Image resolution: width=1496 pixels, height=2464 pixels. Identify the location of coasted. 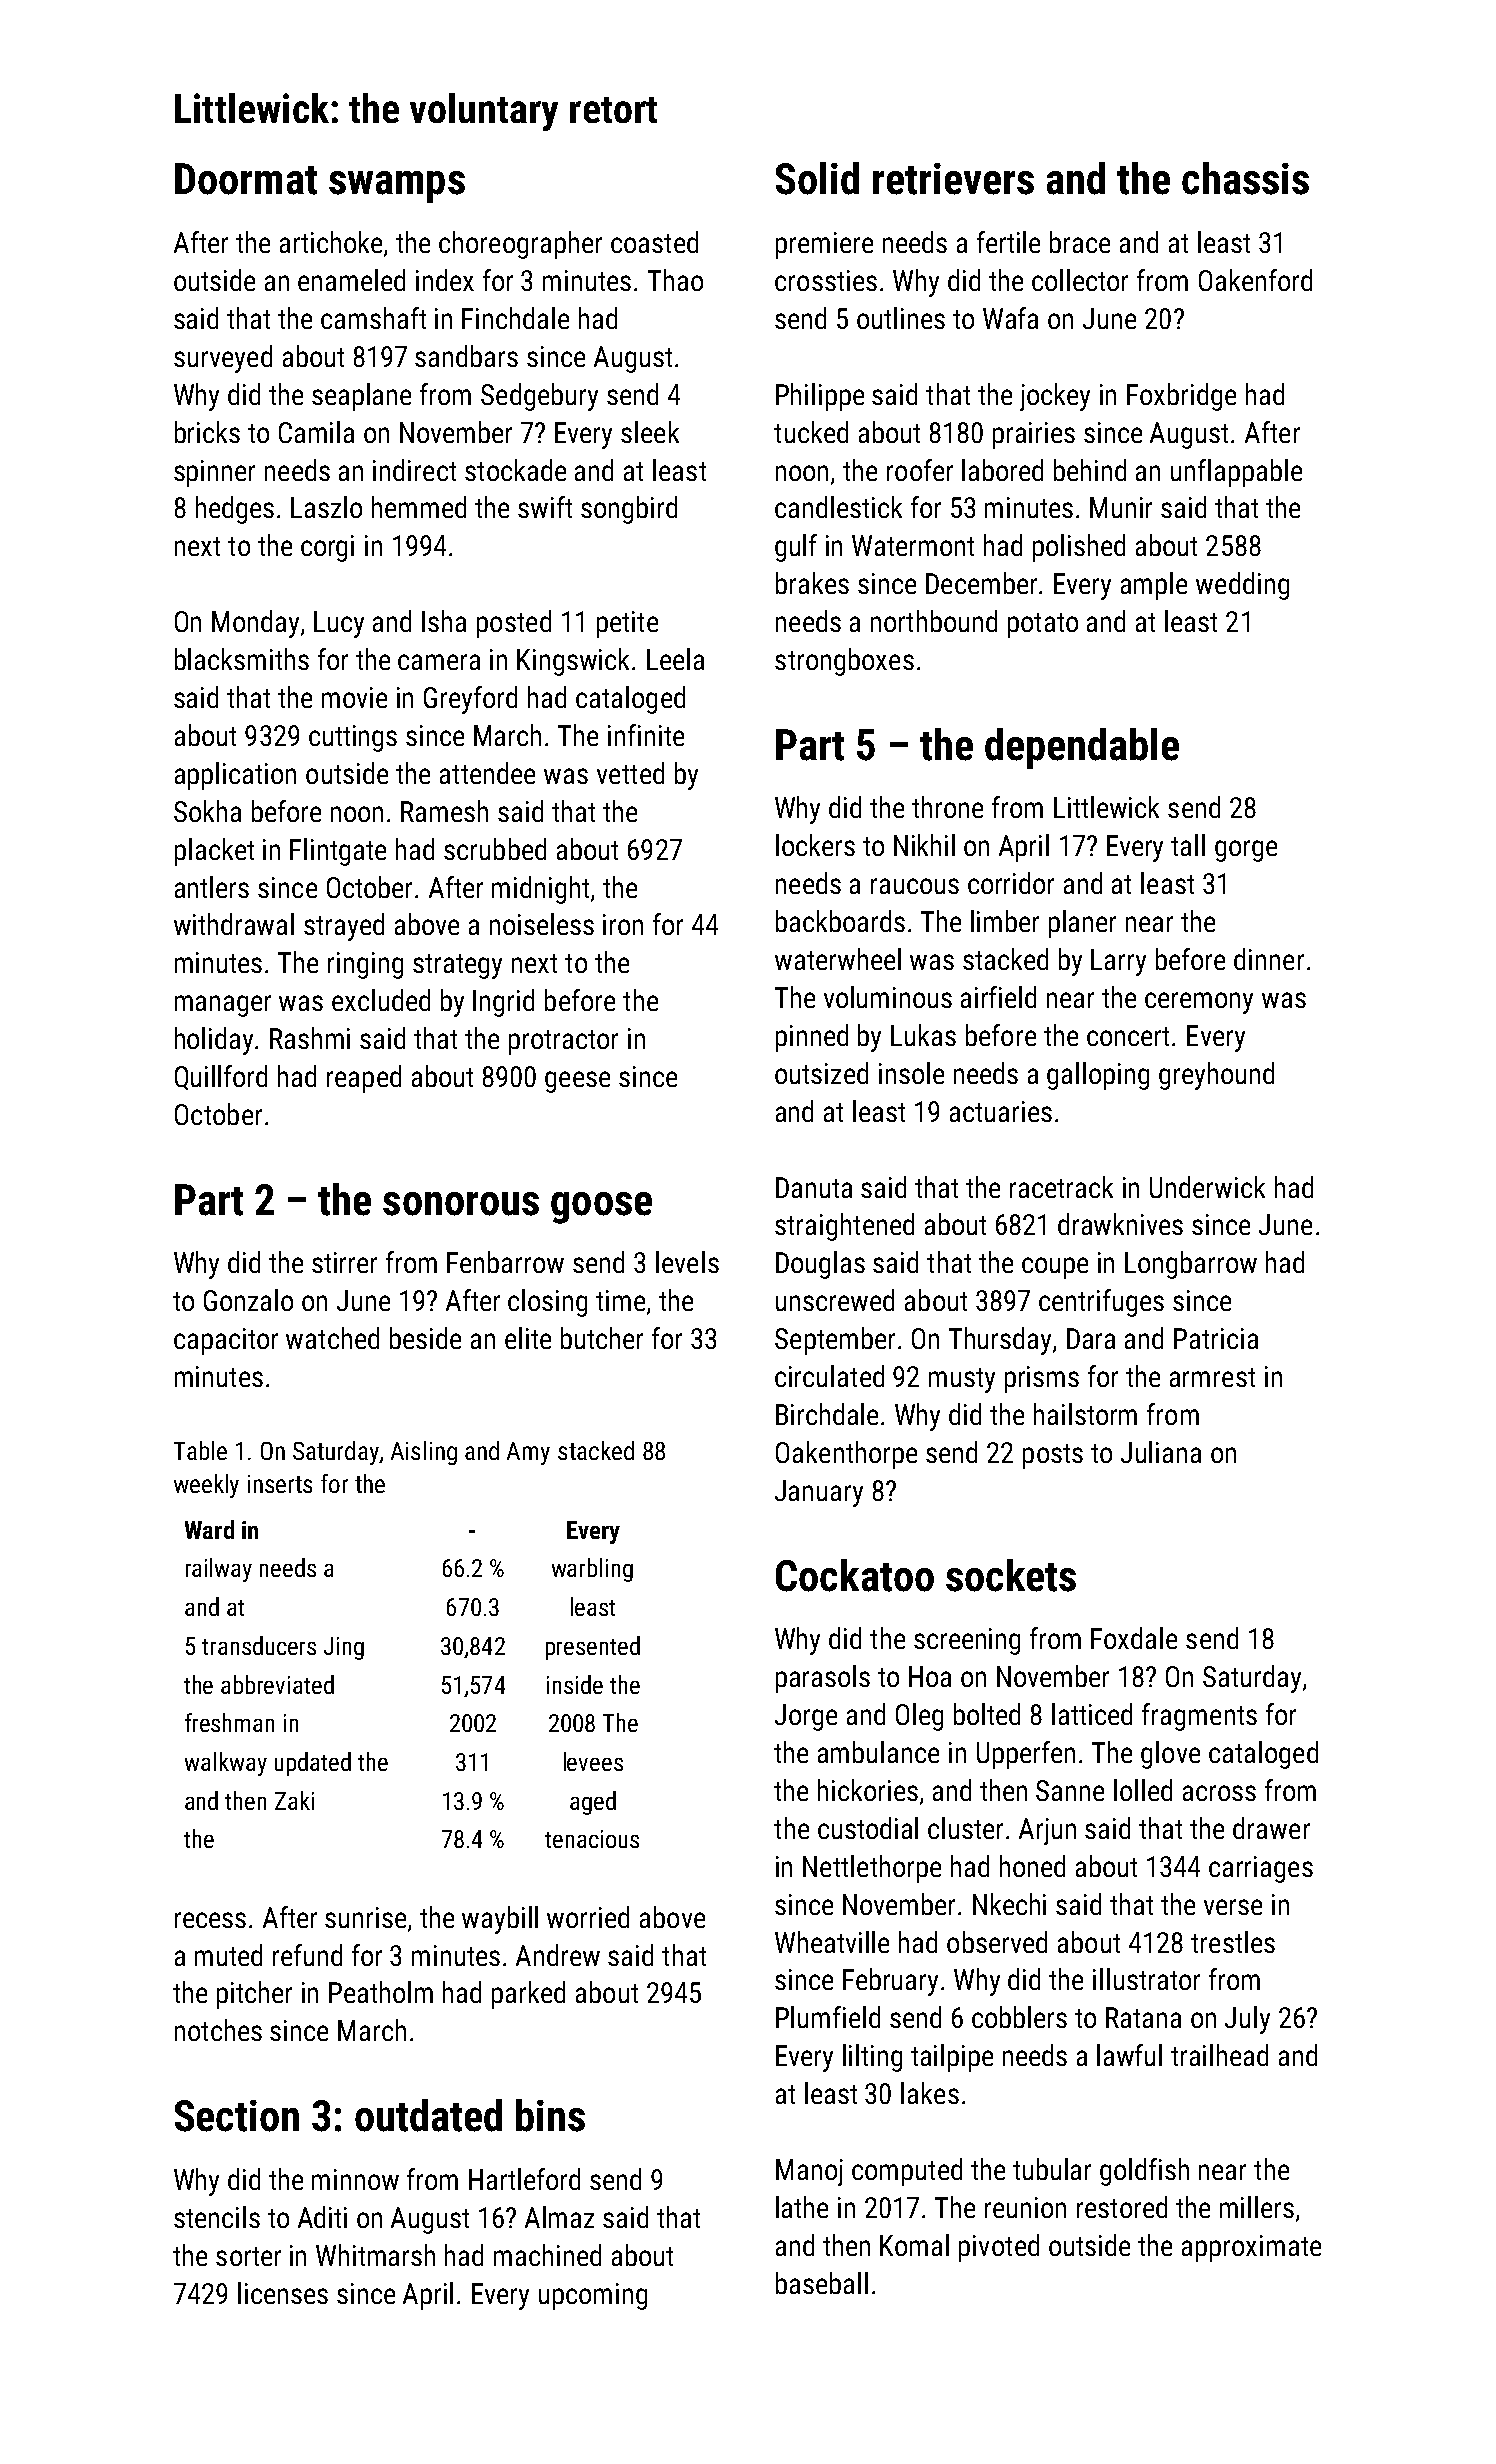
(654, 242).
